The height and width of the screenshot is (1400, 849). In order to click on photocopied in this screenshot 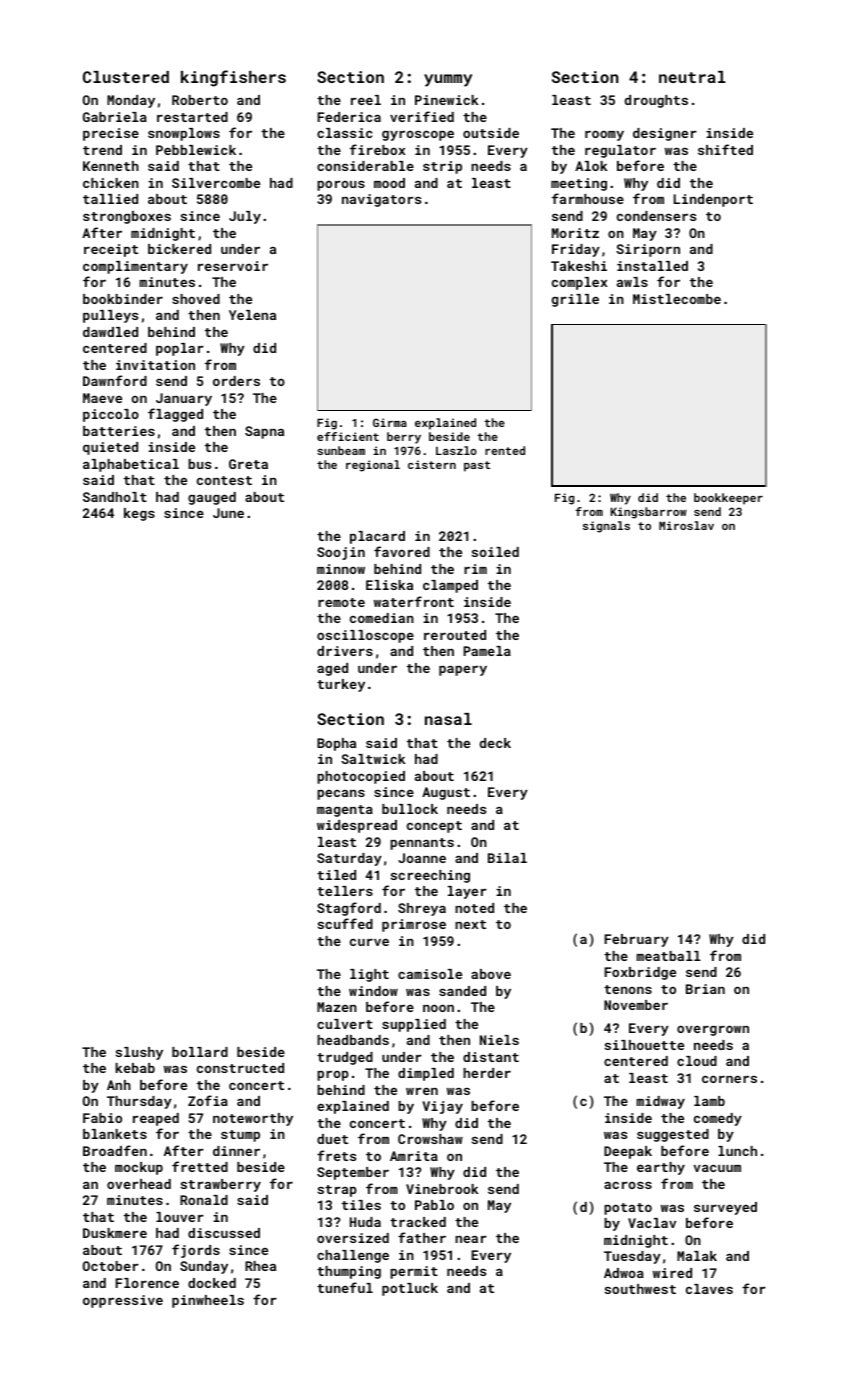, I will do `click(361, 777)`.
